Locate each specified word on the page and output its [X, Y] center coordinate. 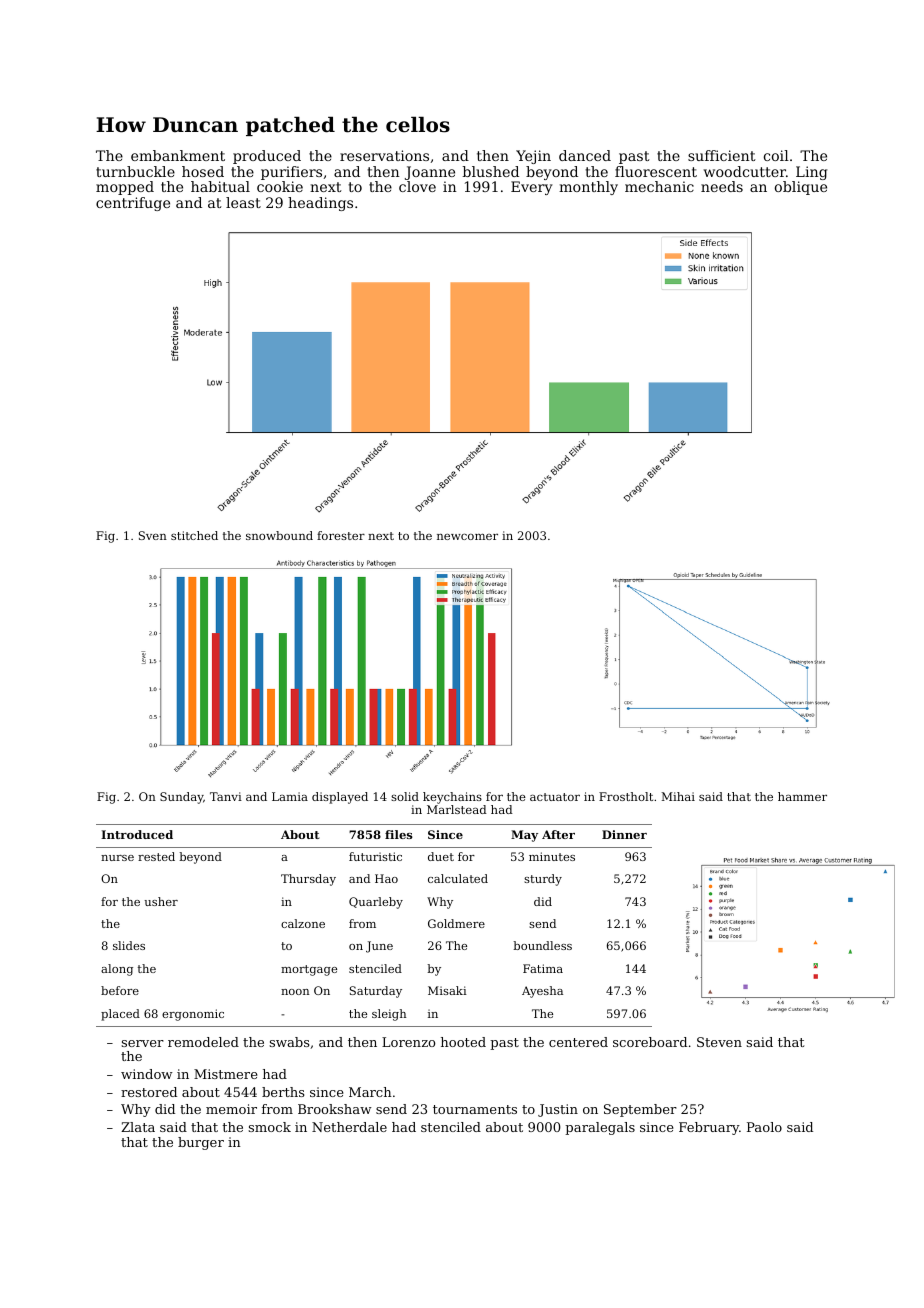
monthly [588, 188]
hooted [463, 1042]
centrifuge [133, 204]
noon [295, 992]
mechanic [659, 186]
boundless [542, 945]
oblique [801, 188]
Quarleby [376, 903]
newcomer [467, 537]
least [243, 202]
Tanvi [226, 796]
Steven [719, 1042]
